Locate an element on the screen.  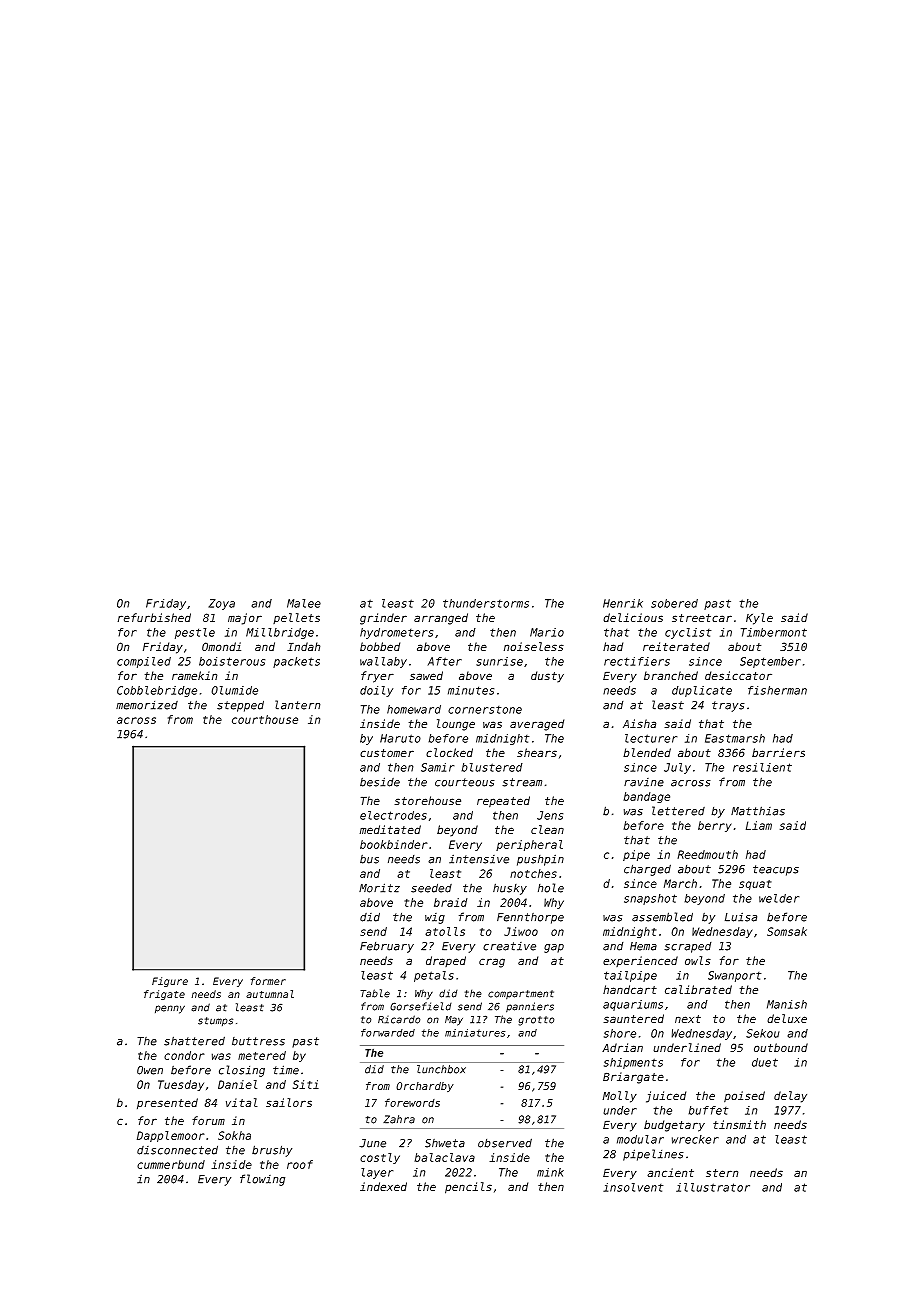
Moritz is located at coordinates (379, 888).
